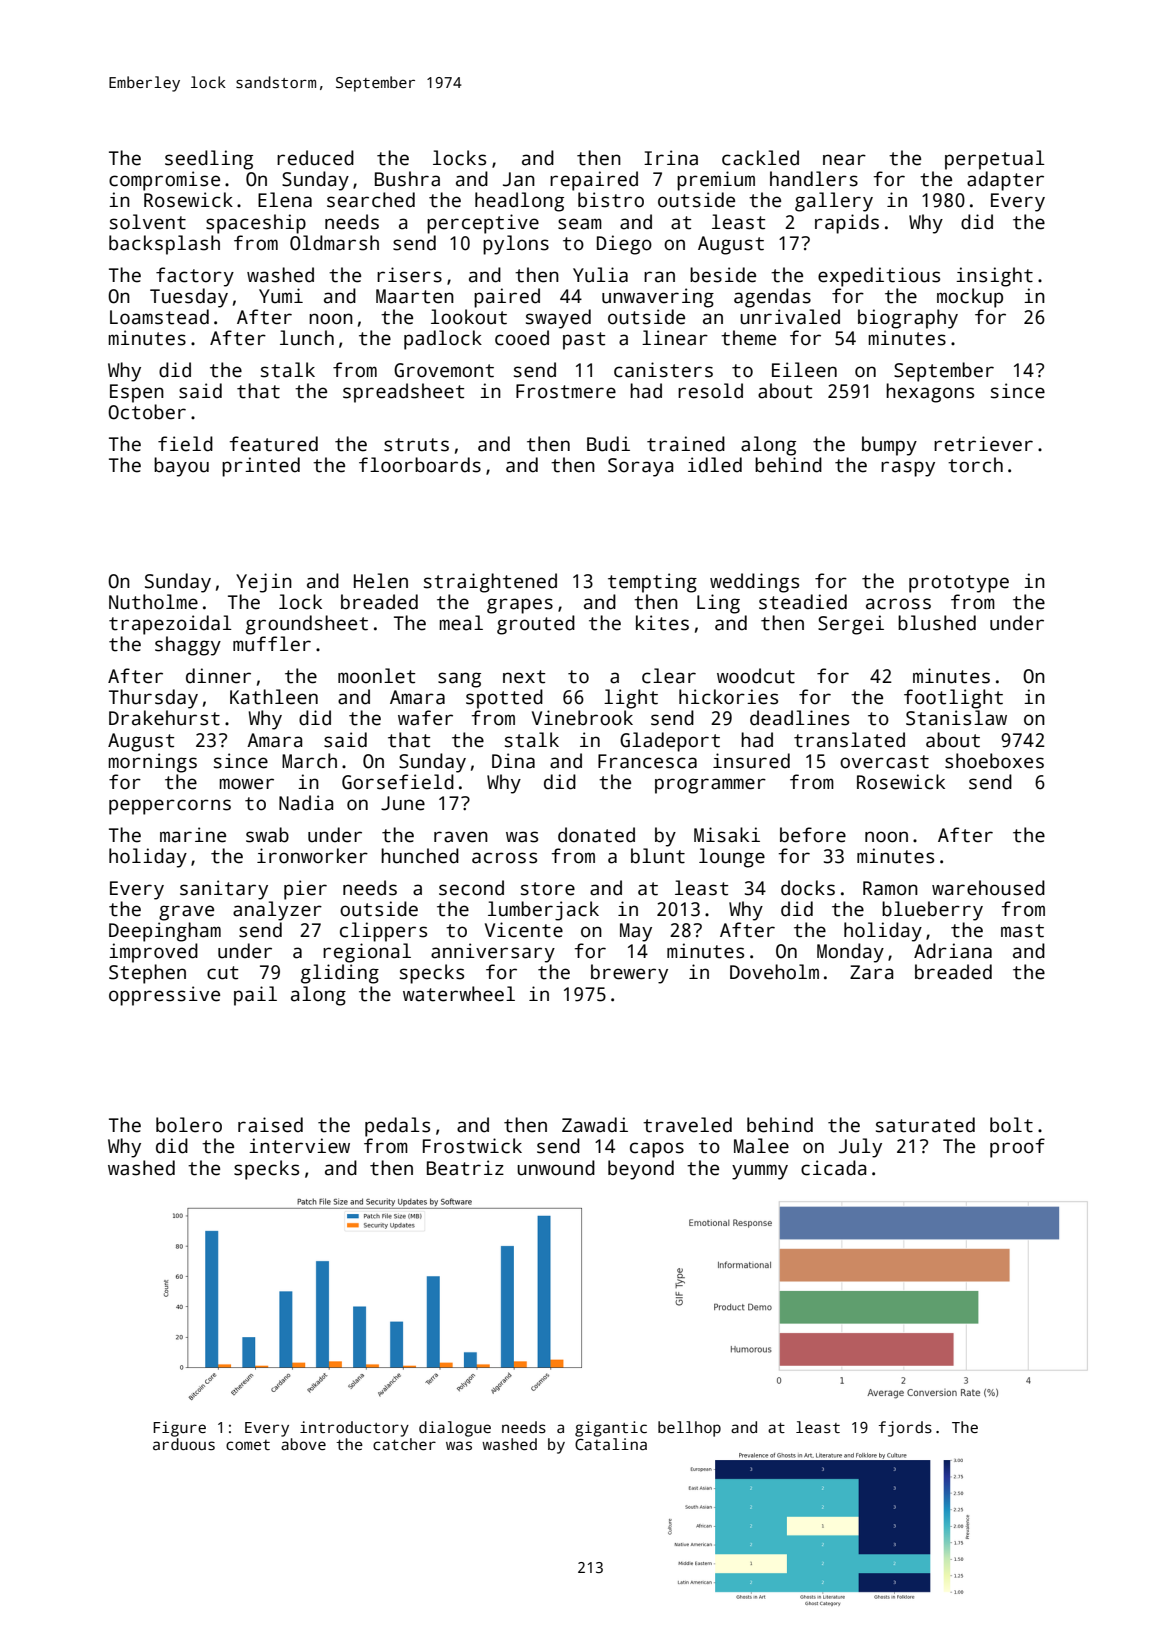 The image size is (1154, 1632). Describe the element at coordinates (407, 179) in the screenshot. I see `Bushra` at that location.
